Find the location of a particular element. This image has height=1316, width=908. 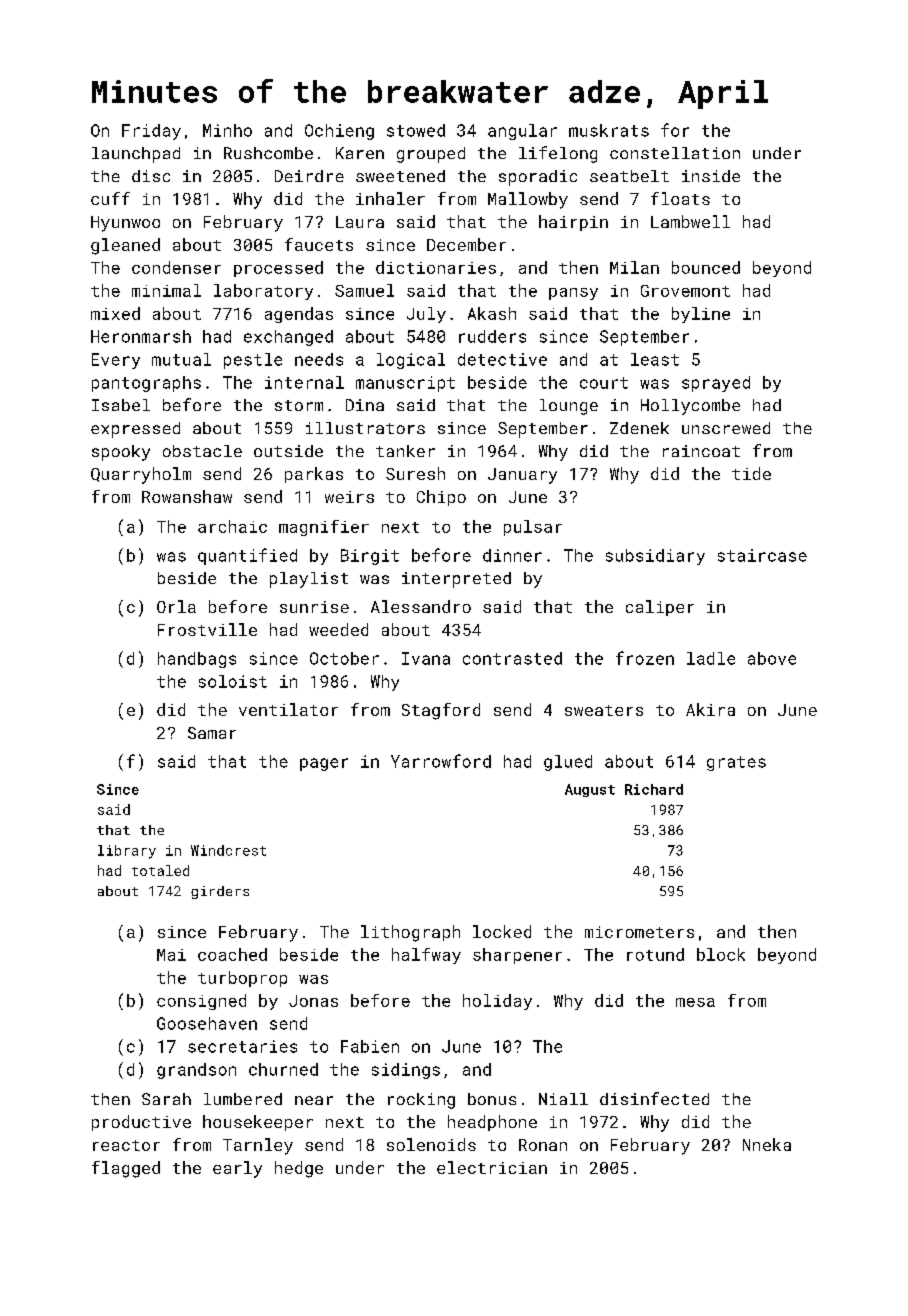

staircase is located at coordinates (762, 555).
